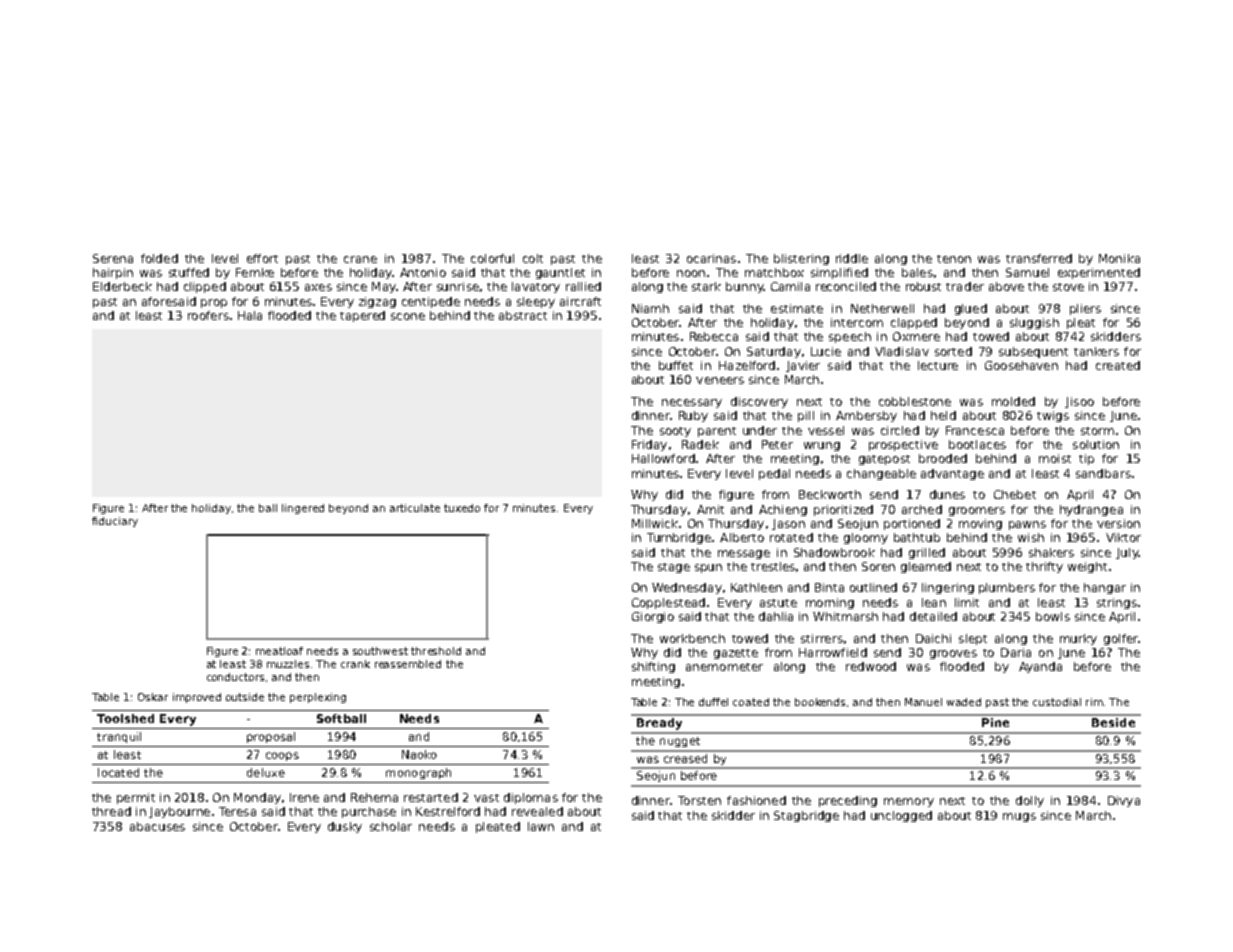 This screenshot has width=1233, height=952. I want to click on crank, so click(355, 664).
